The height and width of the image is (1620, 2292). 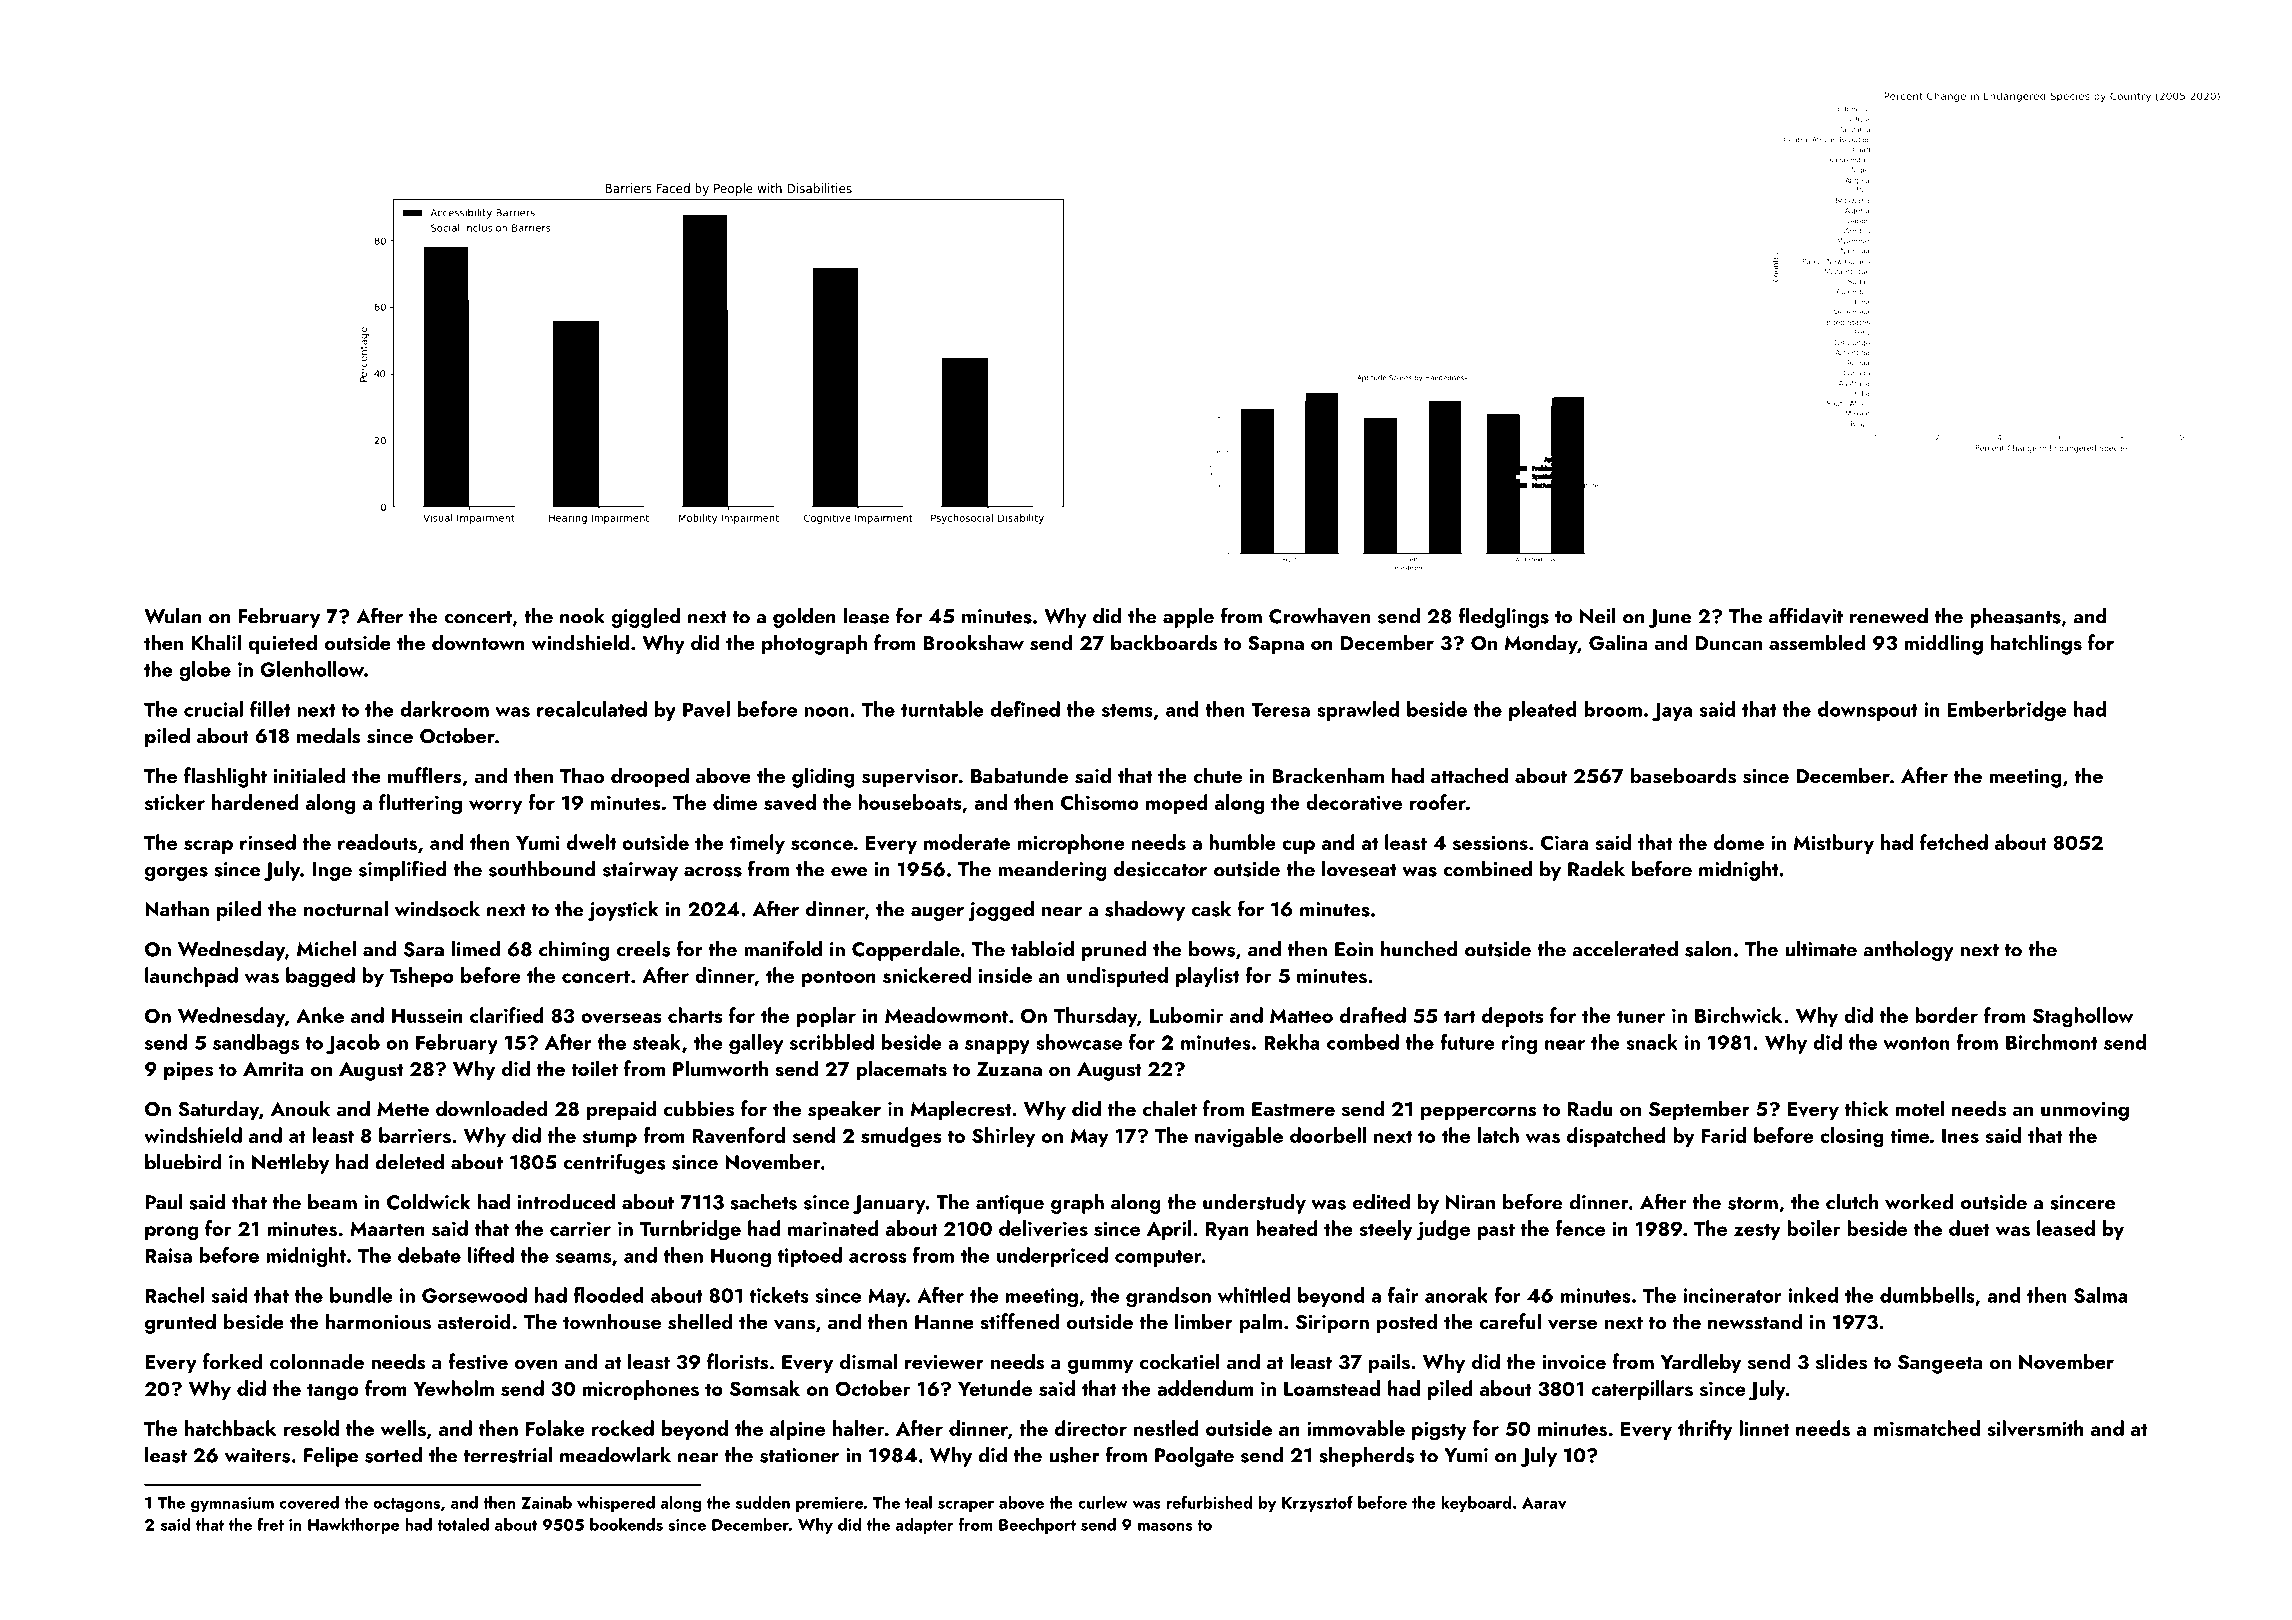 What do you see at coordinates (1358, 711) in the image?
I see `sprawled` at bounding box center [1358, 711].
